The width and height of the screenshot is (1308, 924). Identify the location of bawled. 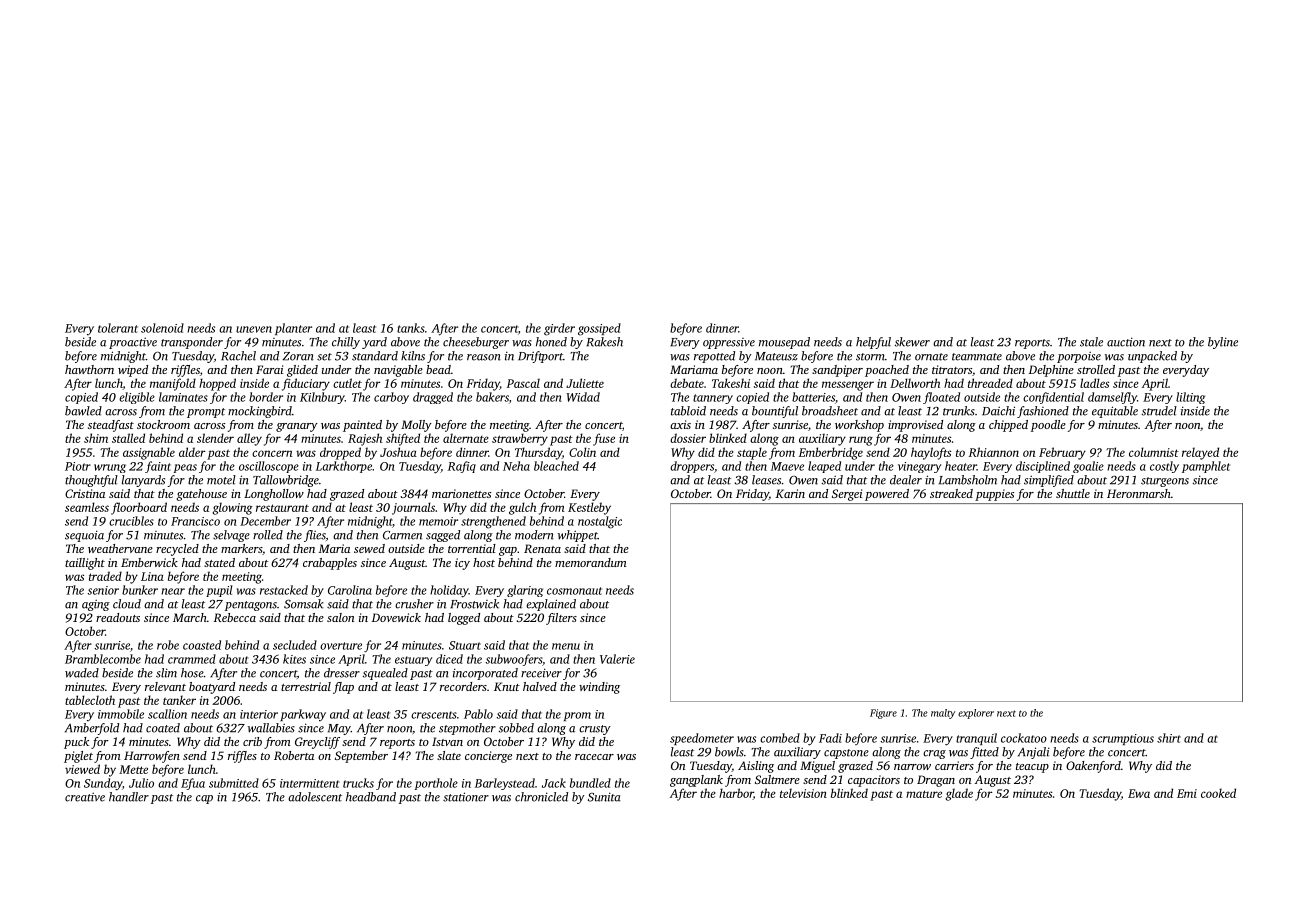
(83, 411).
